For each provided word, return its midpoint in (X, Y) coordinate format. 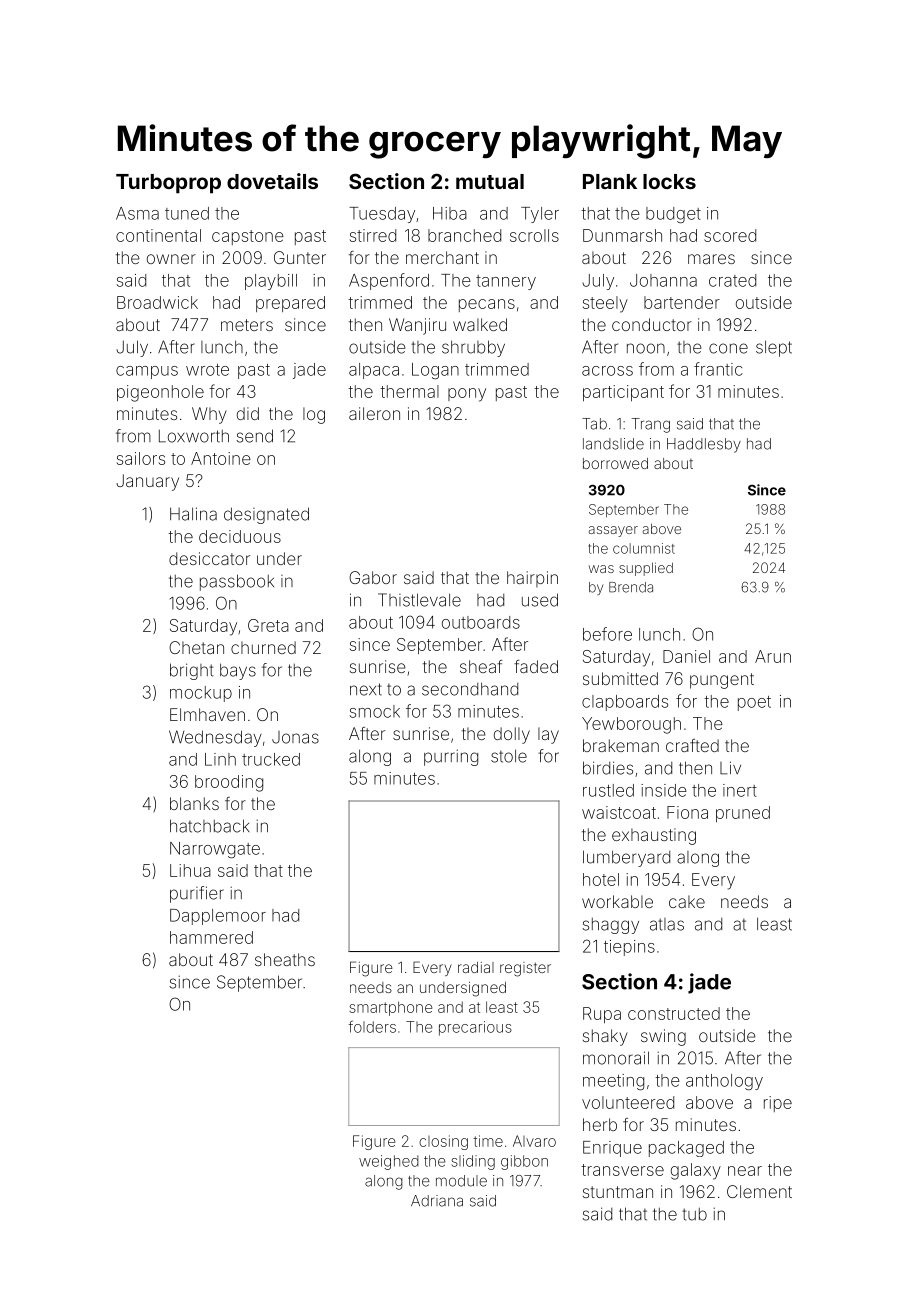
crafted (692, 745)
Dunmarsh (622, 235)
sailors (141, 458)
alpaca (374, 371)
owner (171, 259)
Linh (220, 759)
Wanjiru (417, 326)
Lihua (190, 870)
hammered (211, 937)
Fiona (687, 812)
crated (732, 280)
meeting (613, 1082)
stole (509, 756)
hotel (601, 879)
